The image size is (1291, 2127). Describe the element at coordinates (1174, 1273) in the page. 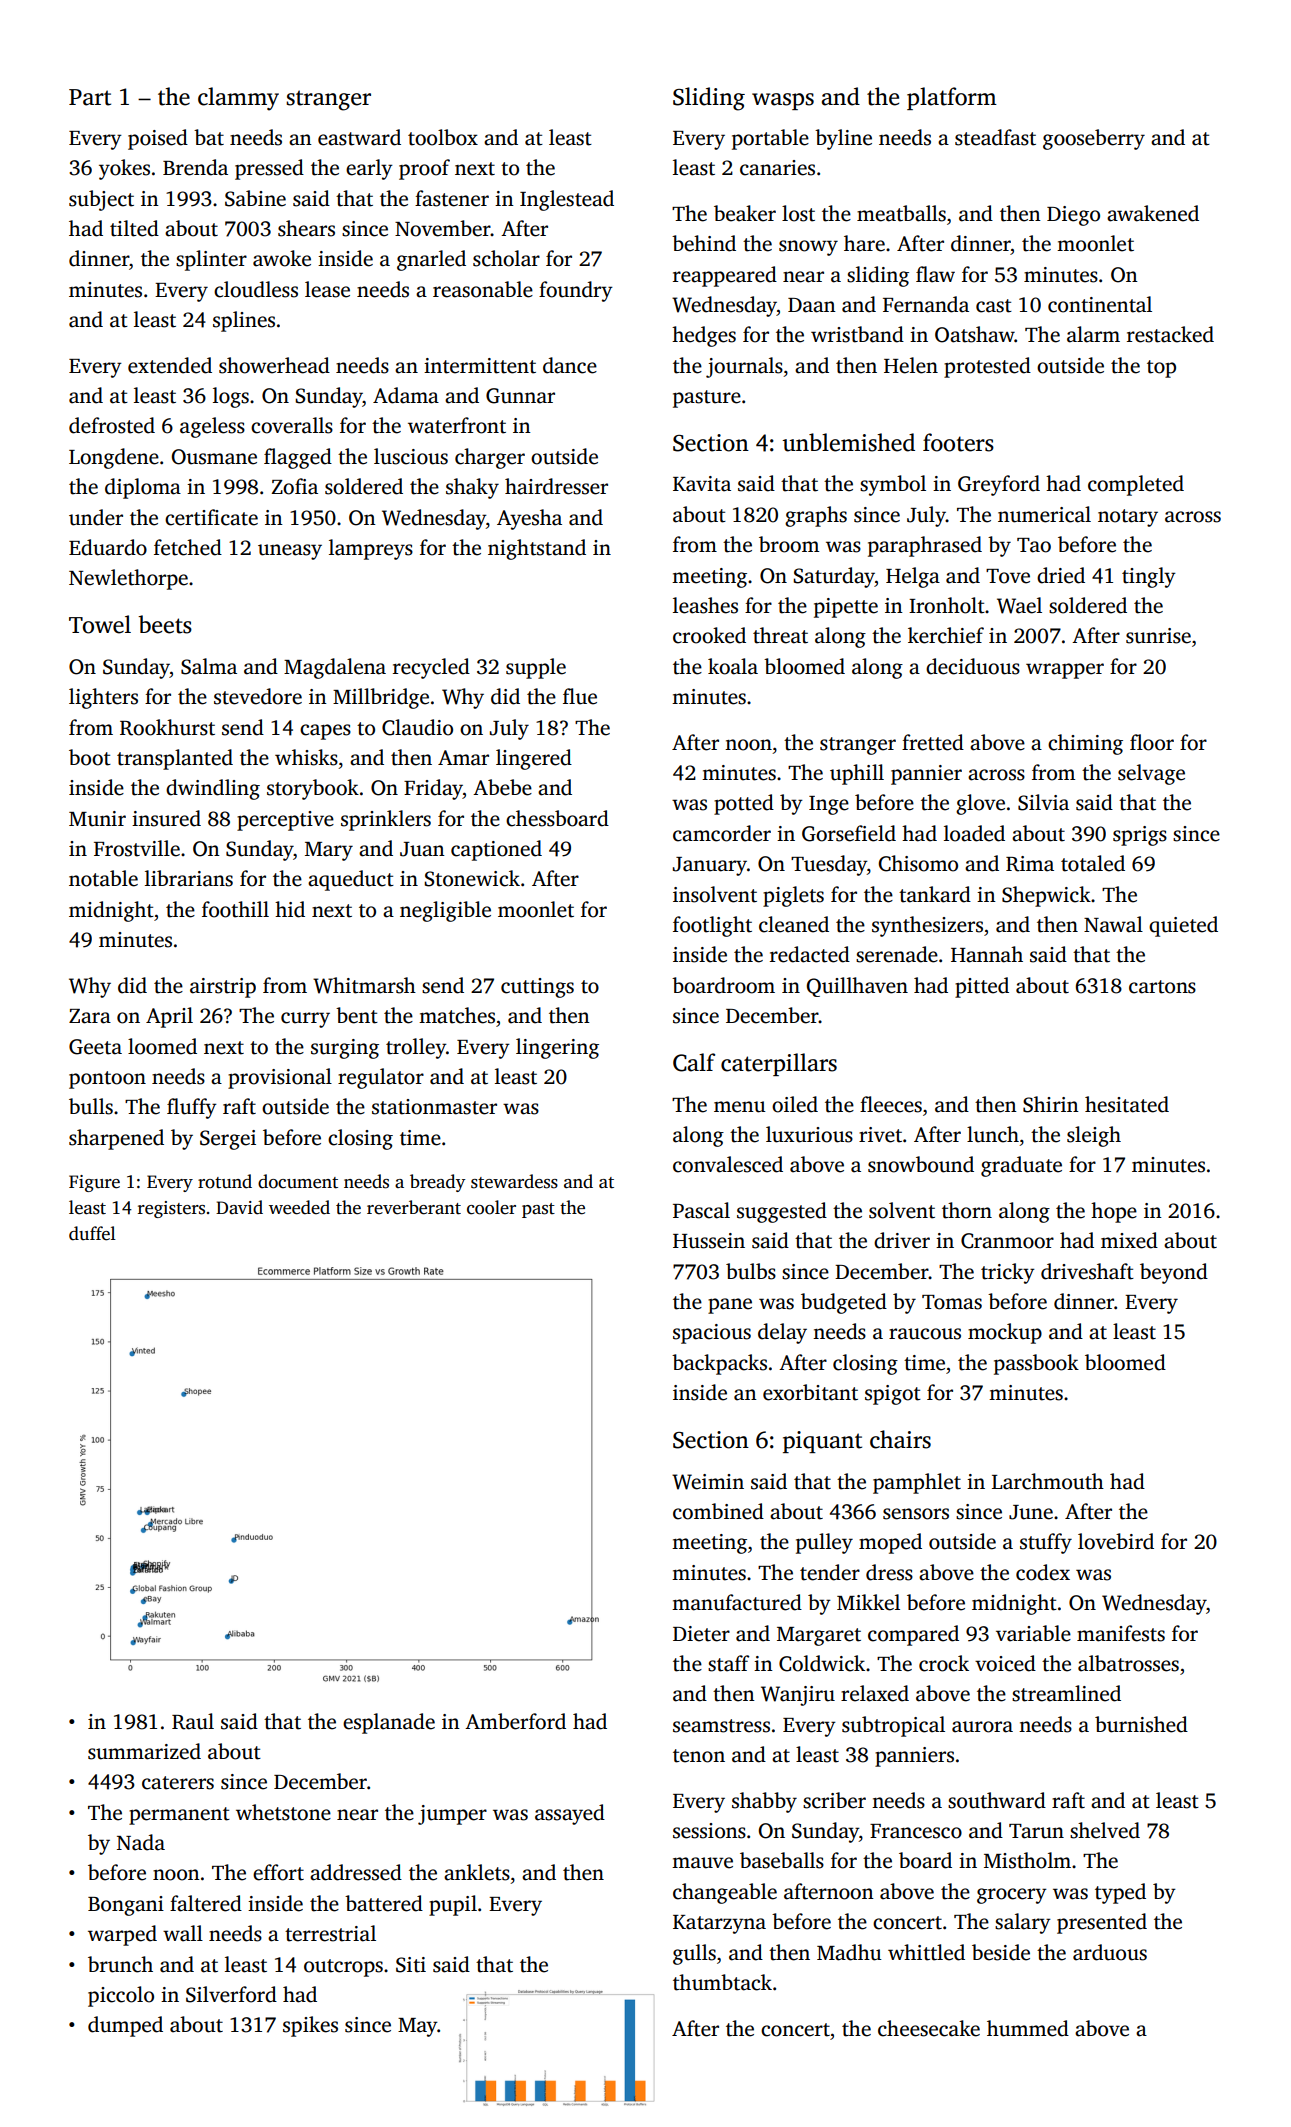

I see `beyond` at that location.
